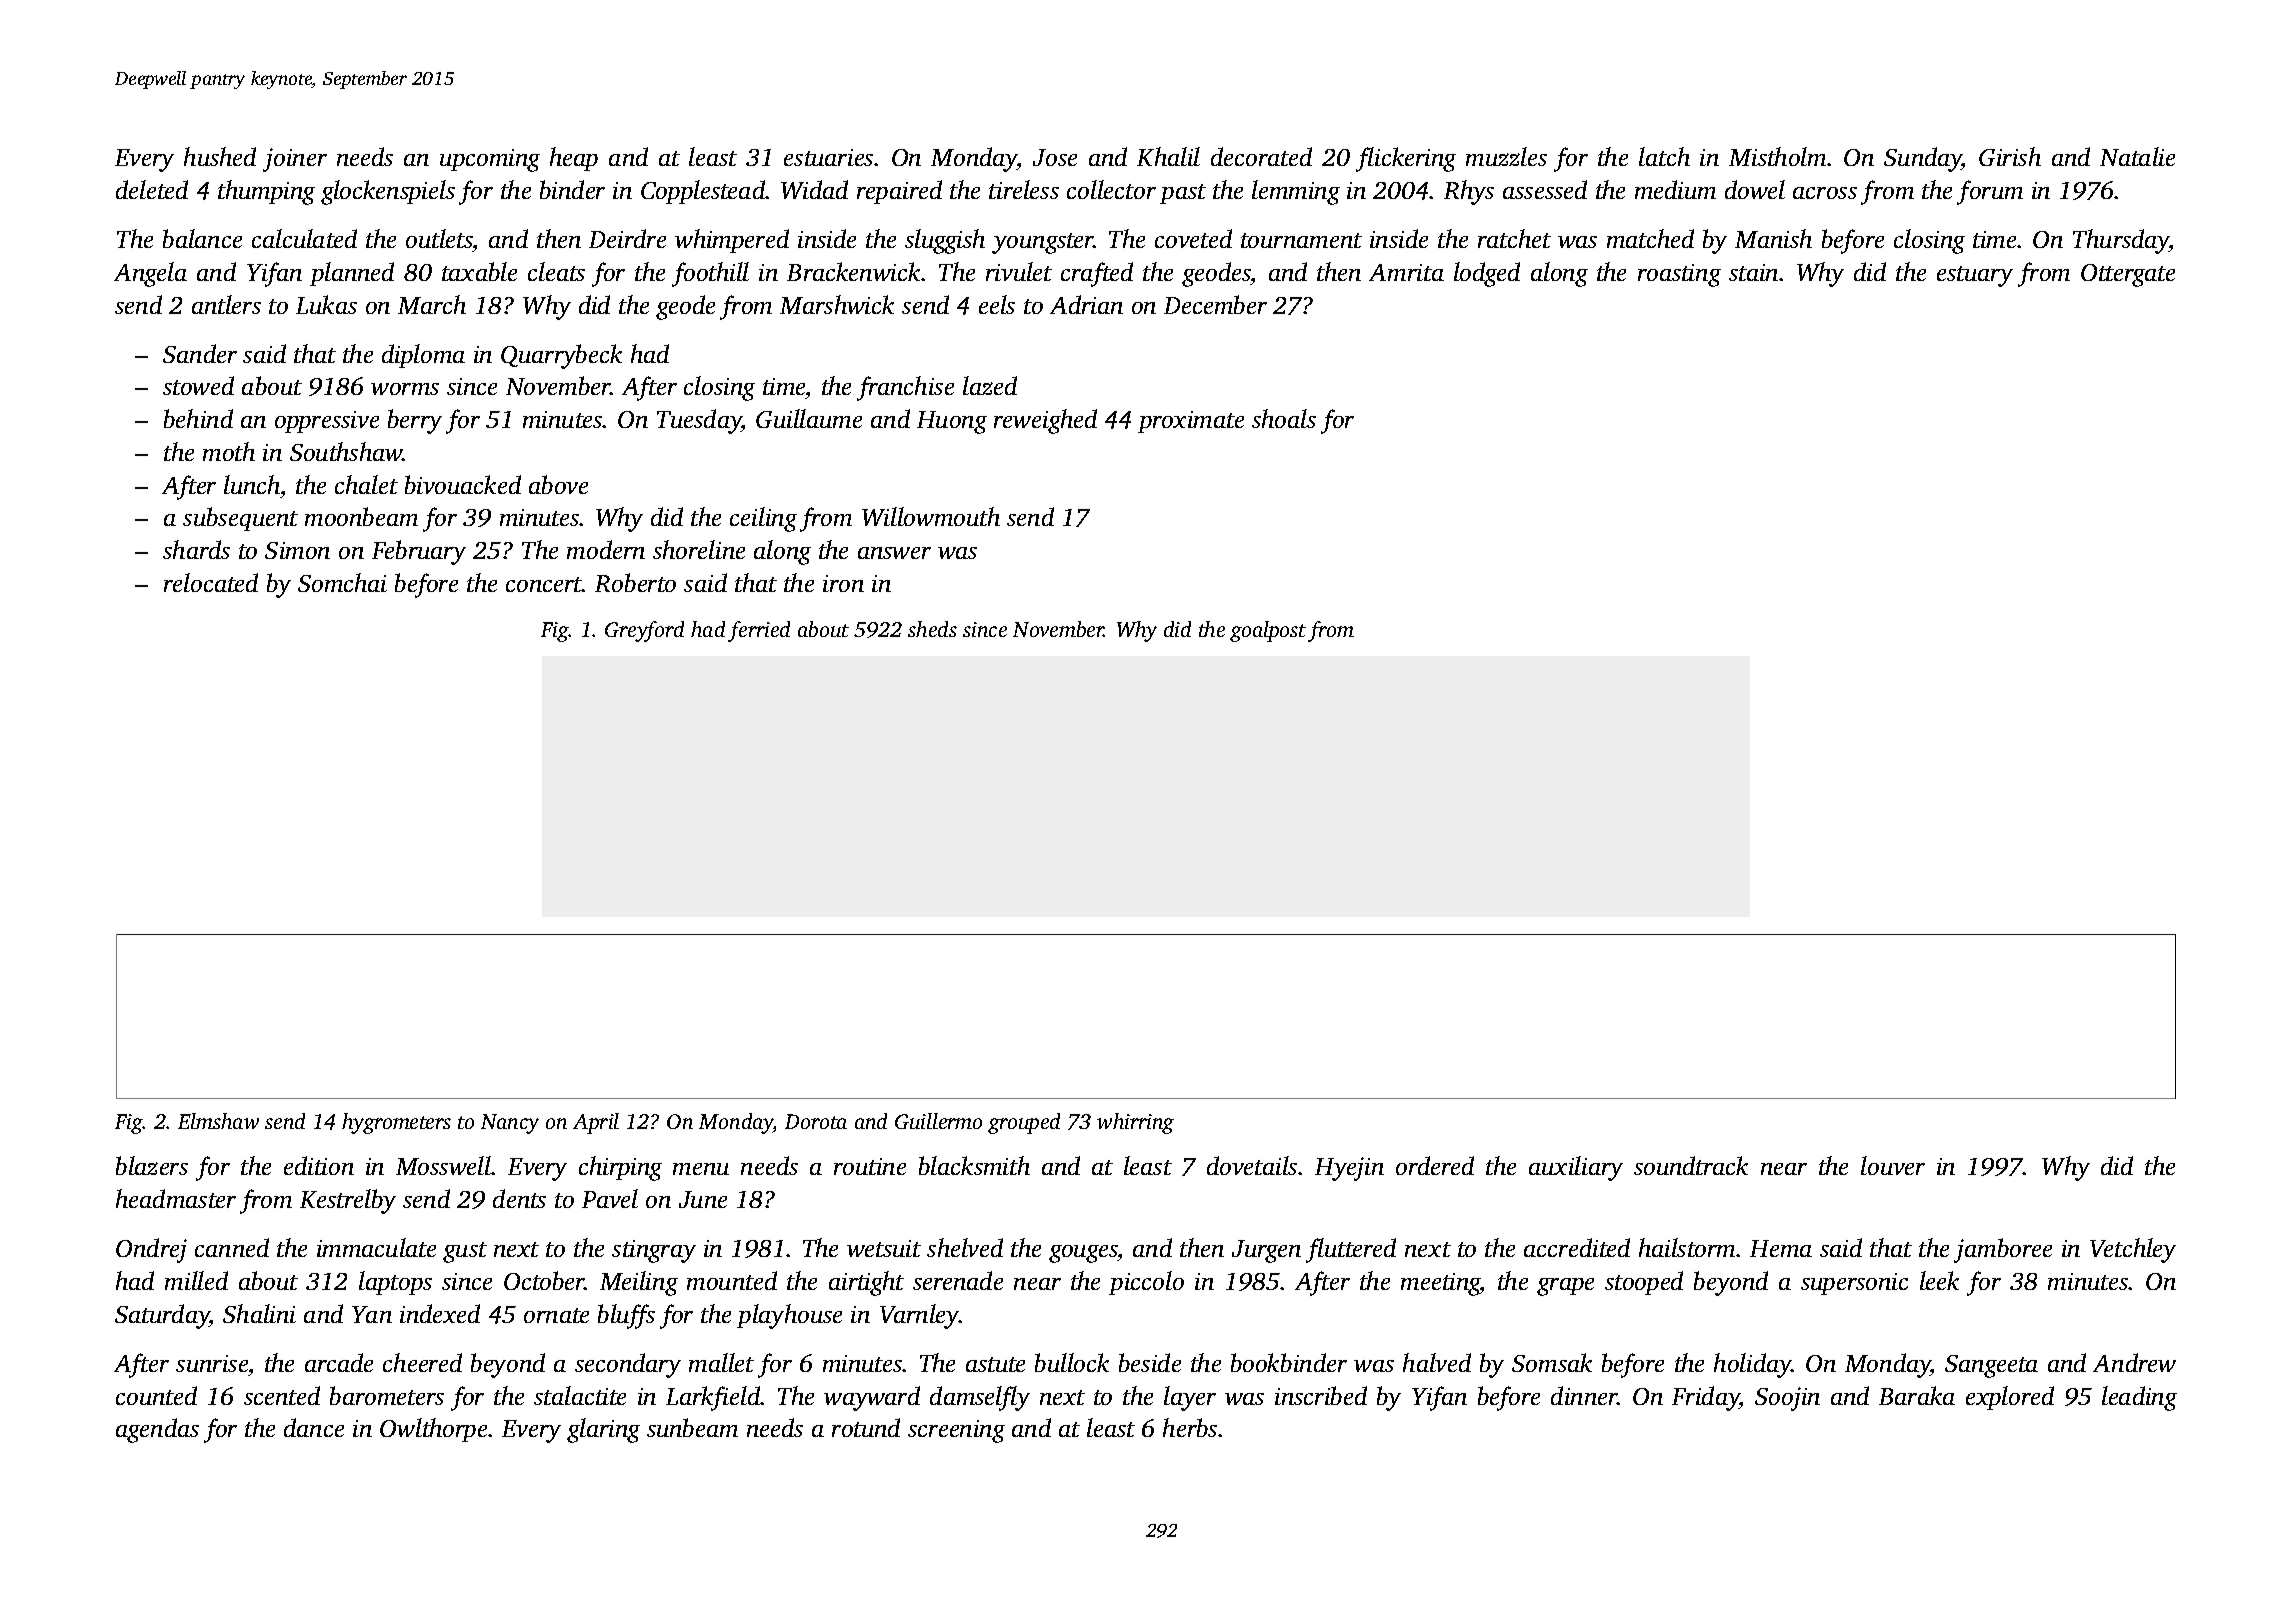 Image resolution: width=2292 pixels, height=1620 pixels. Describe the element at coordinates (415, 421) in the screenshot. I see `berry` at that location.
